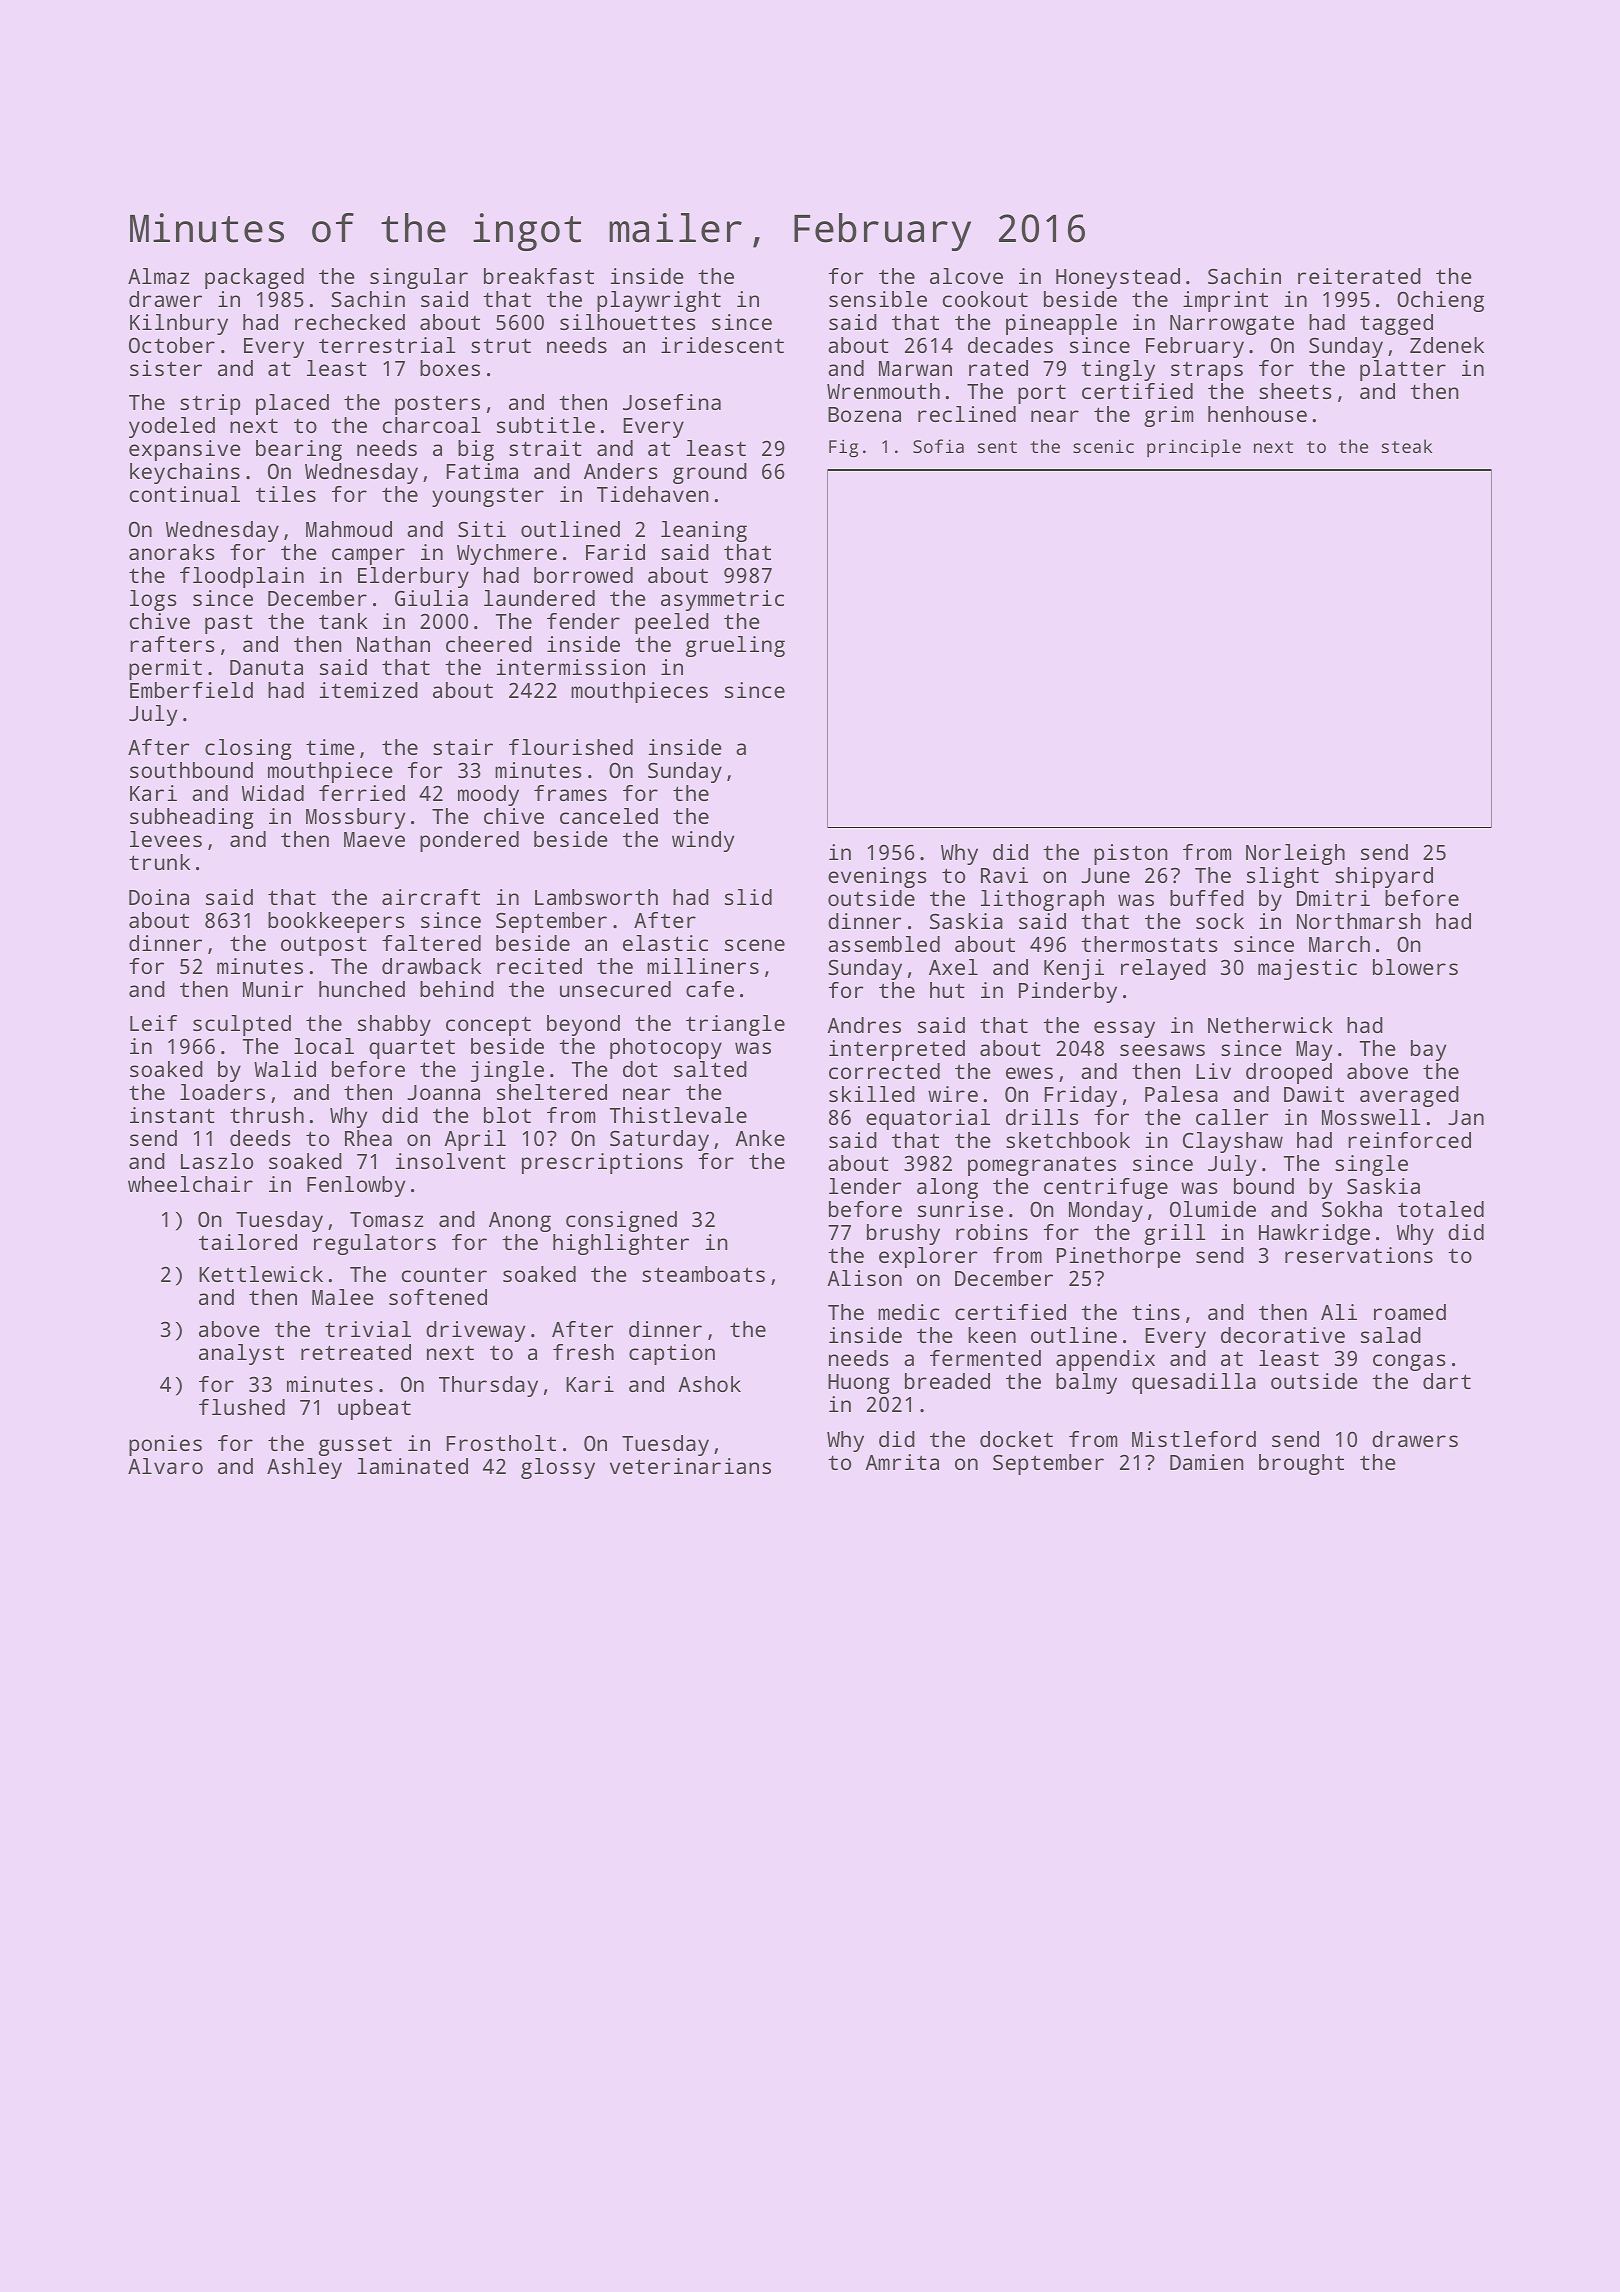 The image size is (1620, 2292). What do you see at coordinates (997, 447) in the document?
I see `sent` at bounding box center [997, 447].
